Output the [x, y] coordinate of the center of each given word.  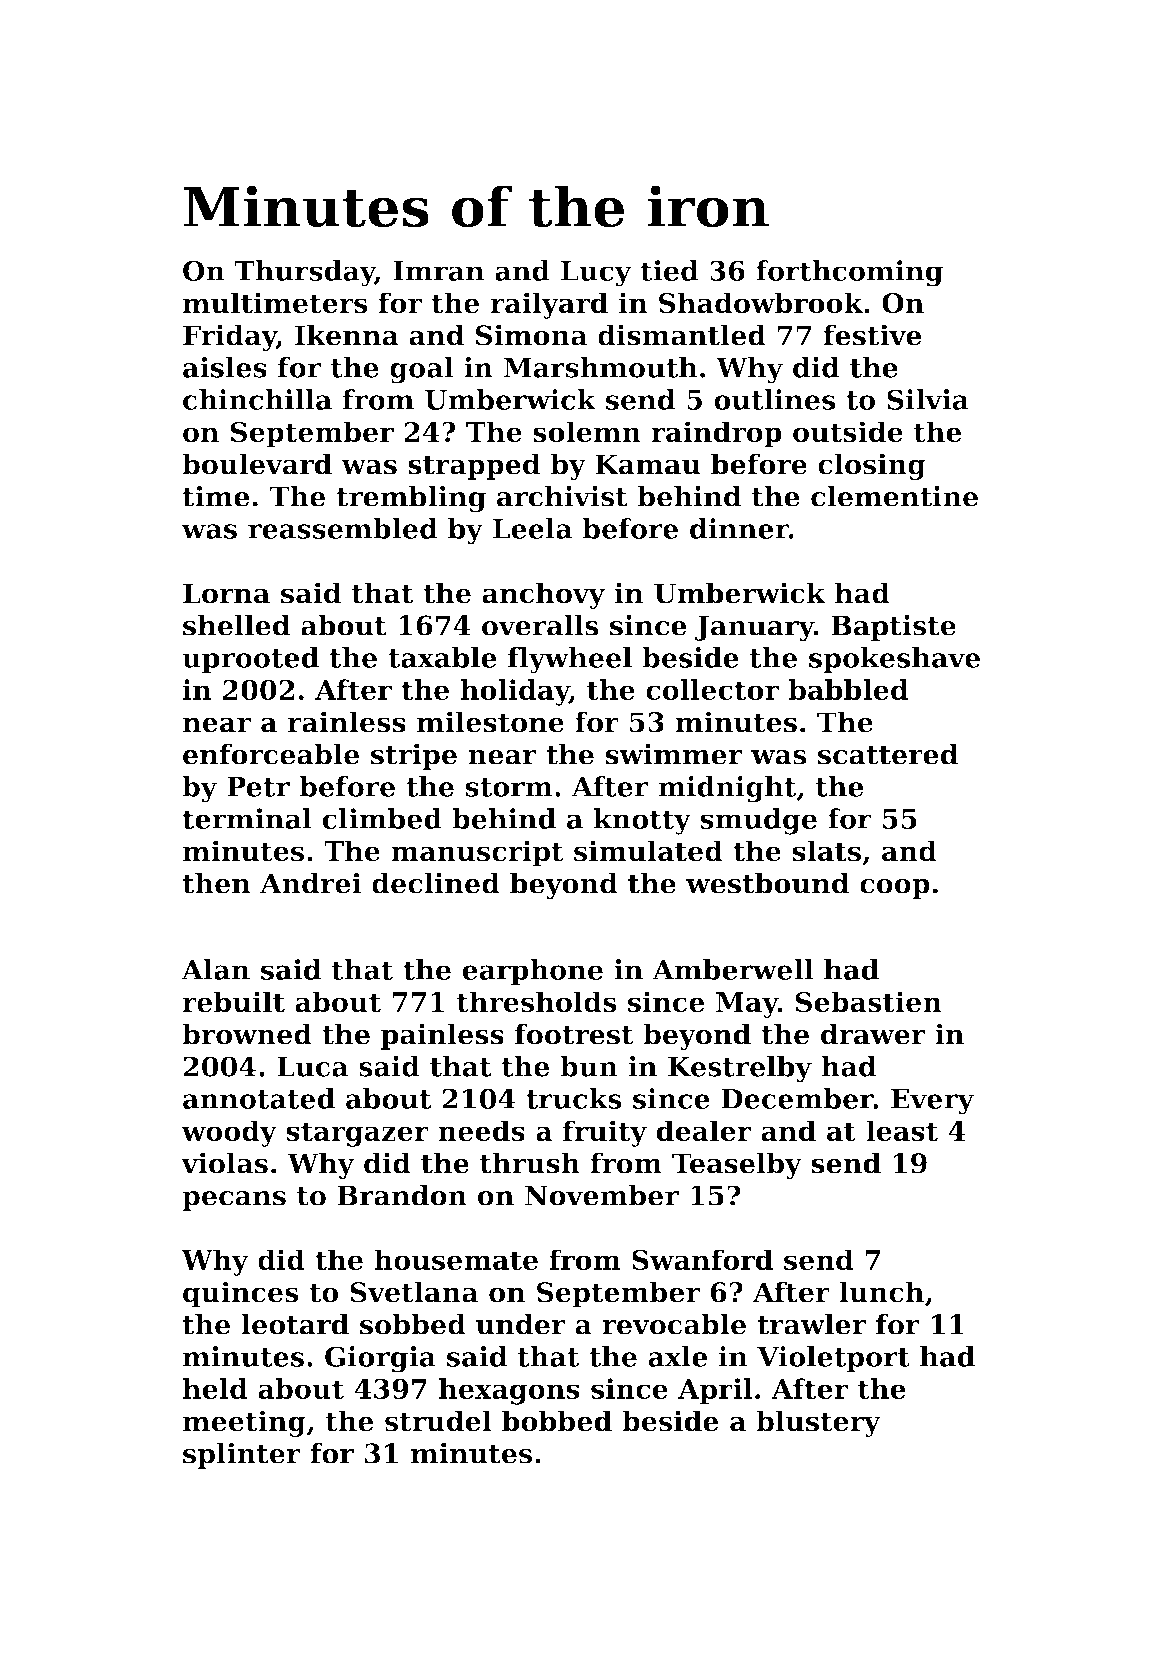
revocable [674, 1324]
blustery [818, 1423]
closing [872, 466]
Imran [438, 271]
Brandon [402, 1195]
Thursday [305, 273]
